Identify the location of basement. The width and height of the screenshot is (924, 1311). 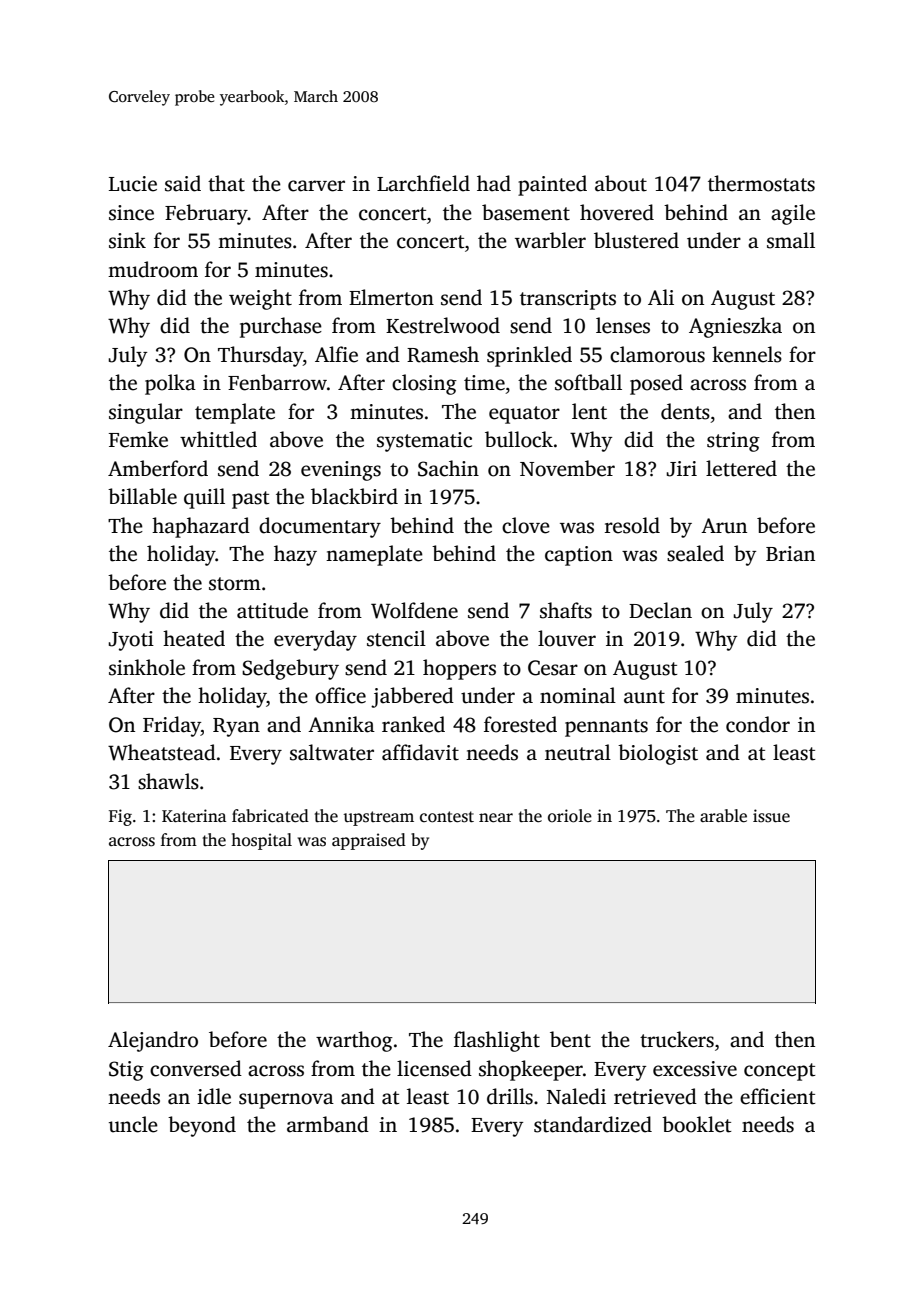
(526, 212).
